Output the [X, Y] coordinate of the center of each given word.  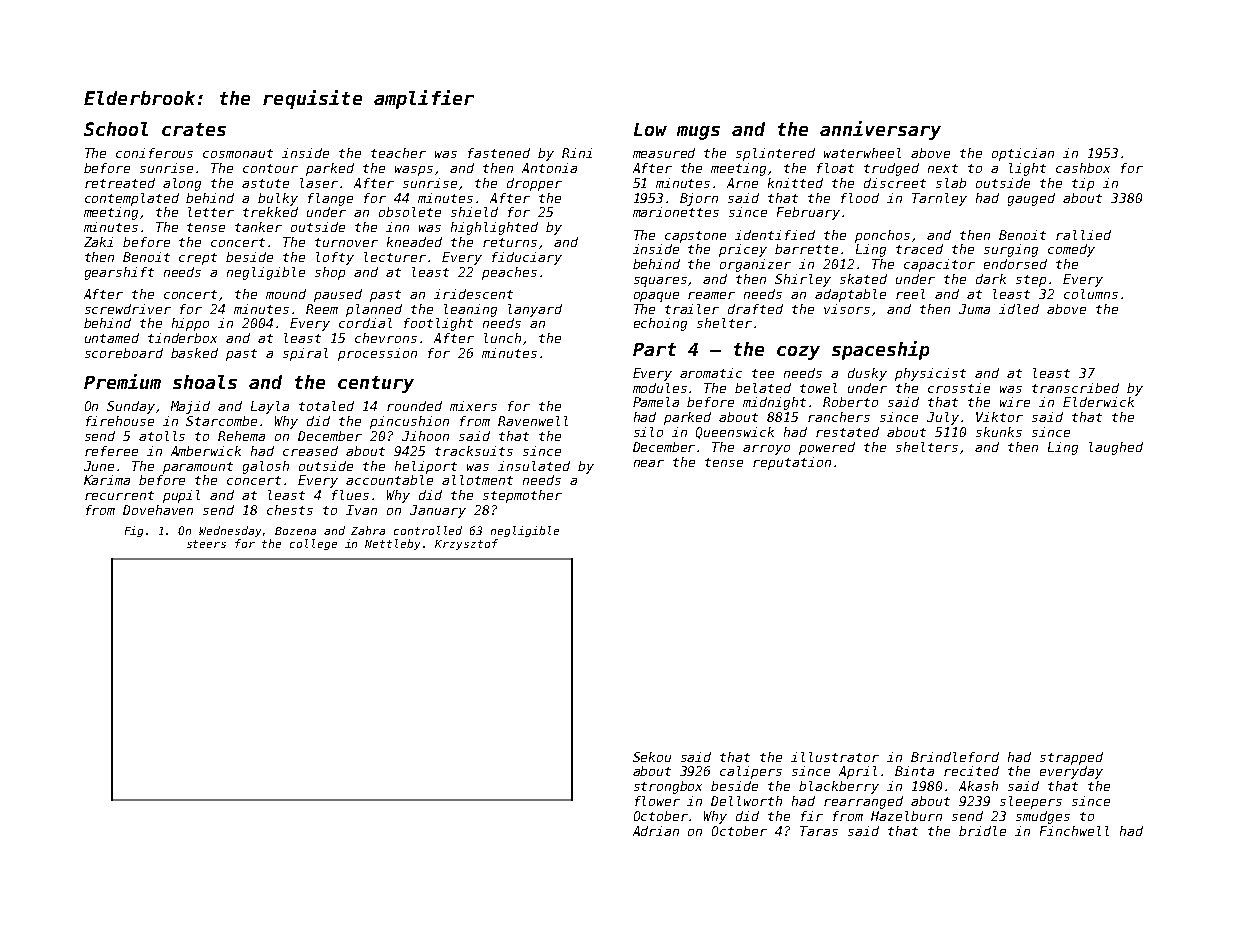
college [313, 544]
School [116, 129]
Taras [819, 831]
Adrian [656, 831]
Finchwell [1074, 831]
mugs [698, 133]
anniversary [880, 130]
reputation [792, 463]
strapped [1071, 758]
